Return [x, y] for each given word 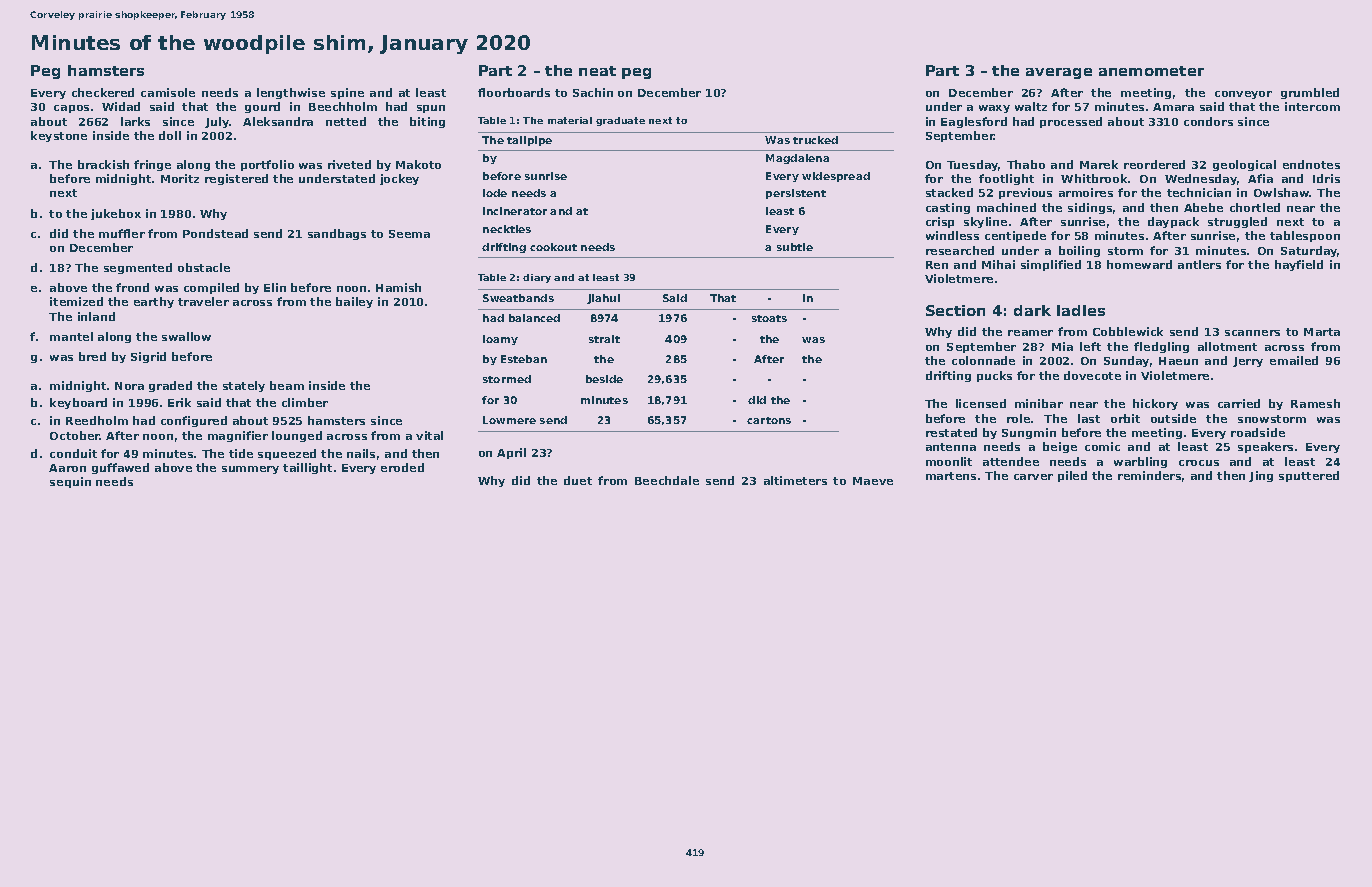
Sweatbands [518, 298]
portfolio [267, 165]
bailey [354, 302]
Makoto [418, 164]
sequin [70, 482]
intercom [1312, 106]
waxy [994, 109]
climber [305, 402]
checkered [103, 92]
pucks [994, 376]
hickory [1155, 404]
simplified [1051, 265]
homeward [1139, 264]
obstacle [204, 267]
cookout [553, 247]
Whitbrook [1094, 178]
